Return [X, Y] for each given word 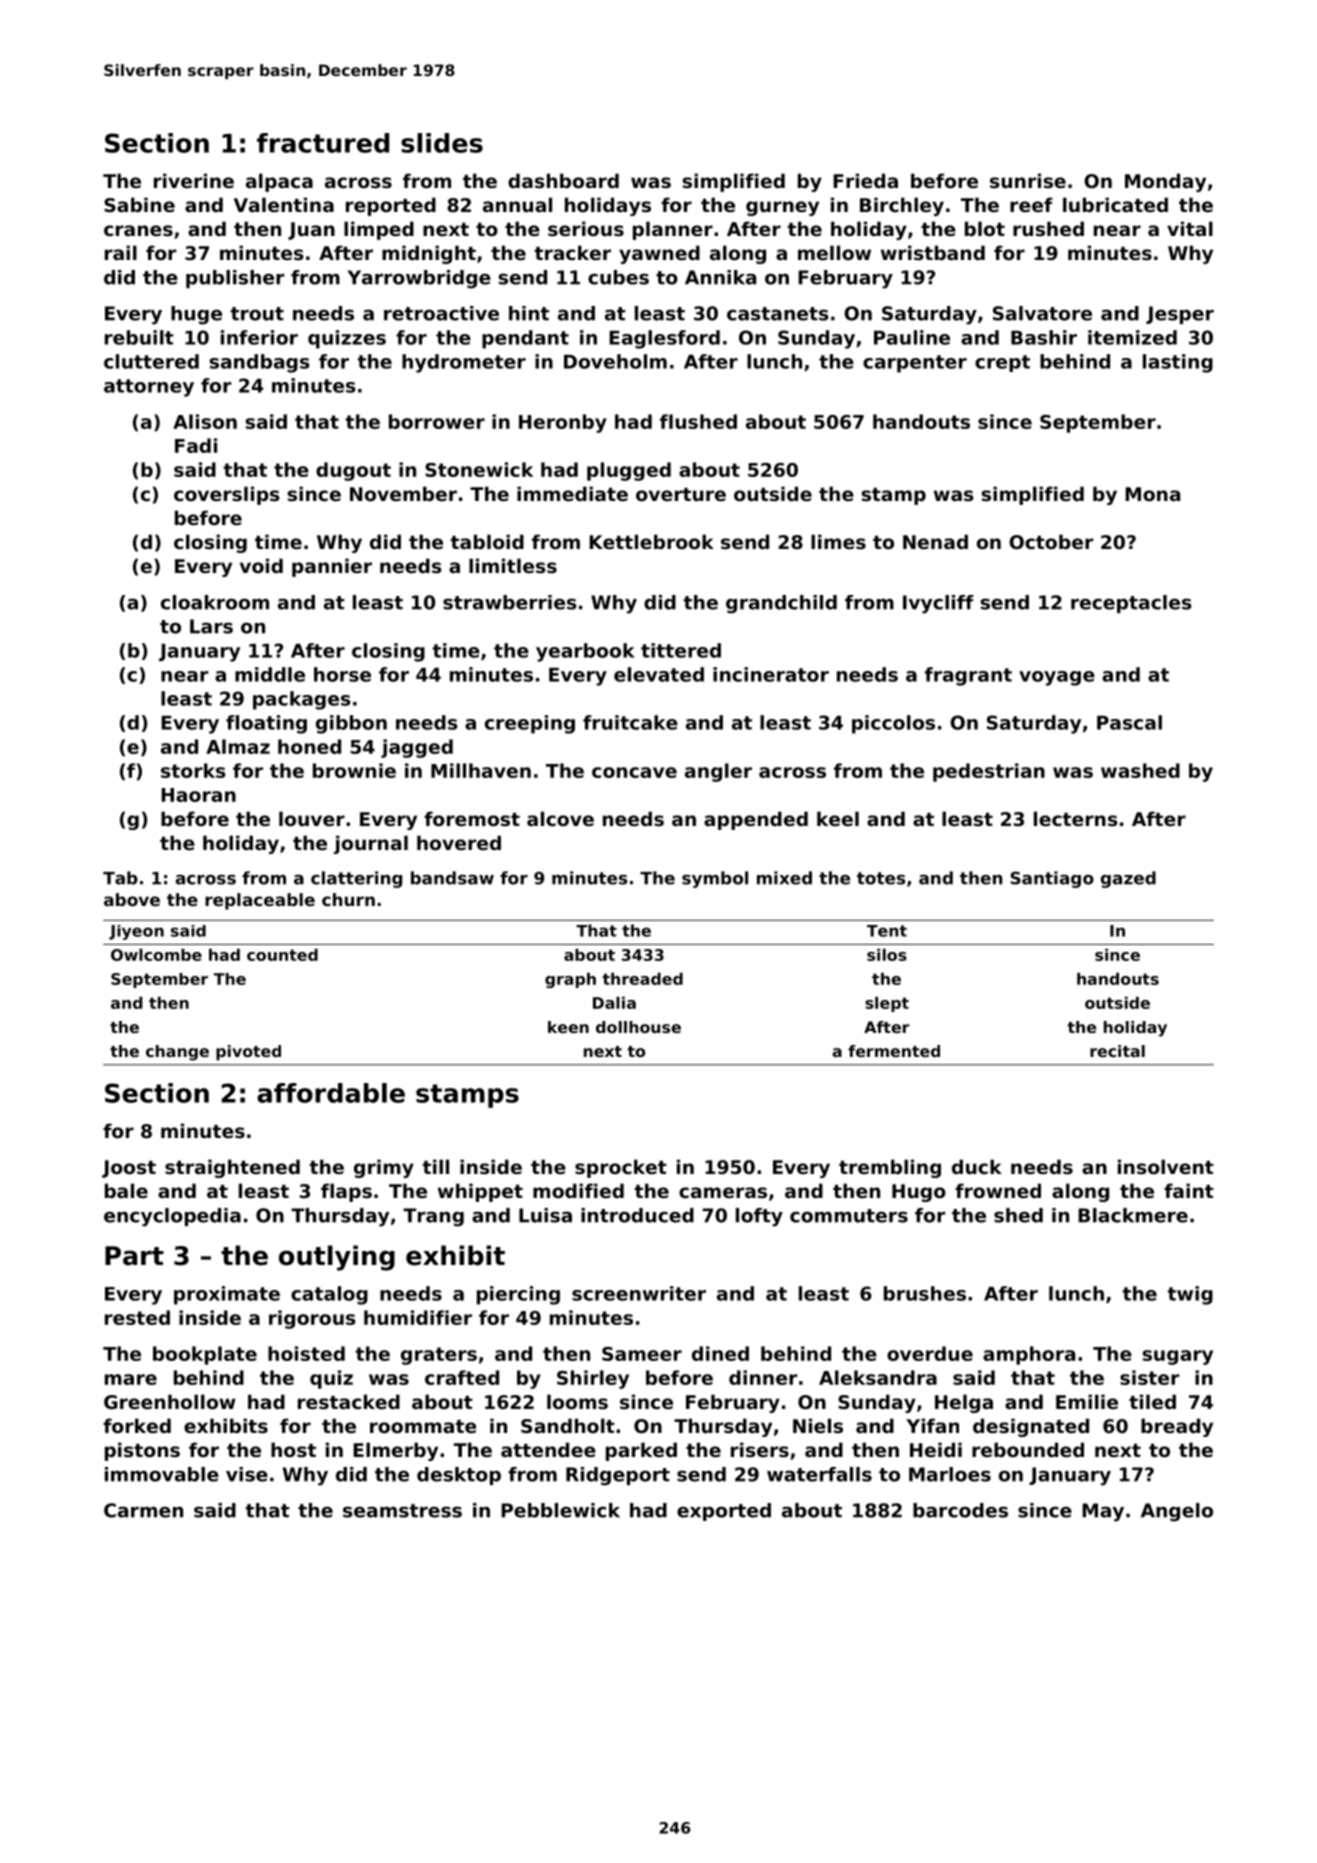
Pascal [1129, 722]
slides [442, 143]
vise [247, 1474]
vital [1190, 228]
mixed [784, 878]
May [1103, 1512]
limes [838, 541]
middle [270, 674]
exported [724, 1512]
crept [1002, 363]
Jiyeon [136, 932]
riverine [194, 180]
